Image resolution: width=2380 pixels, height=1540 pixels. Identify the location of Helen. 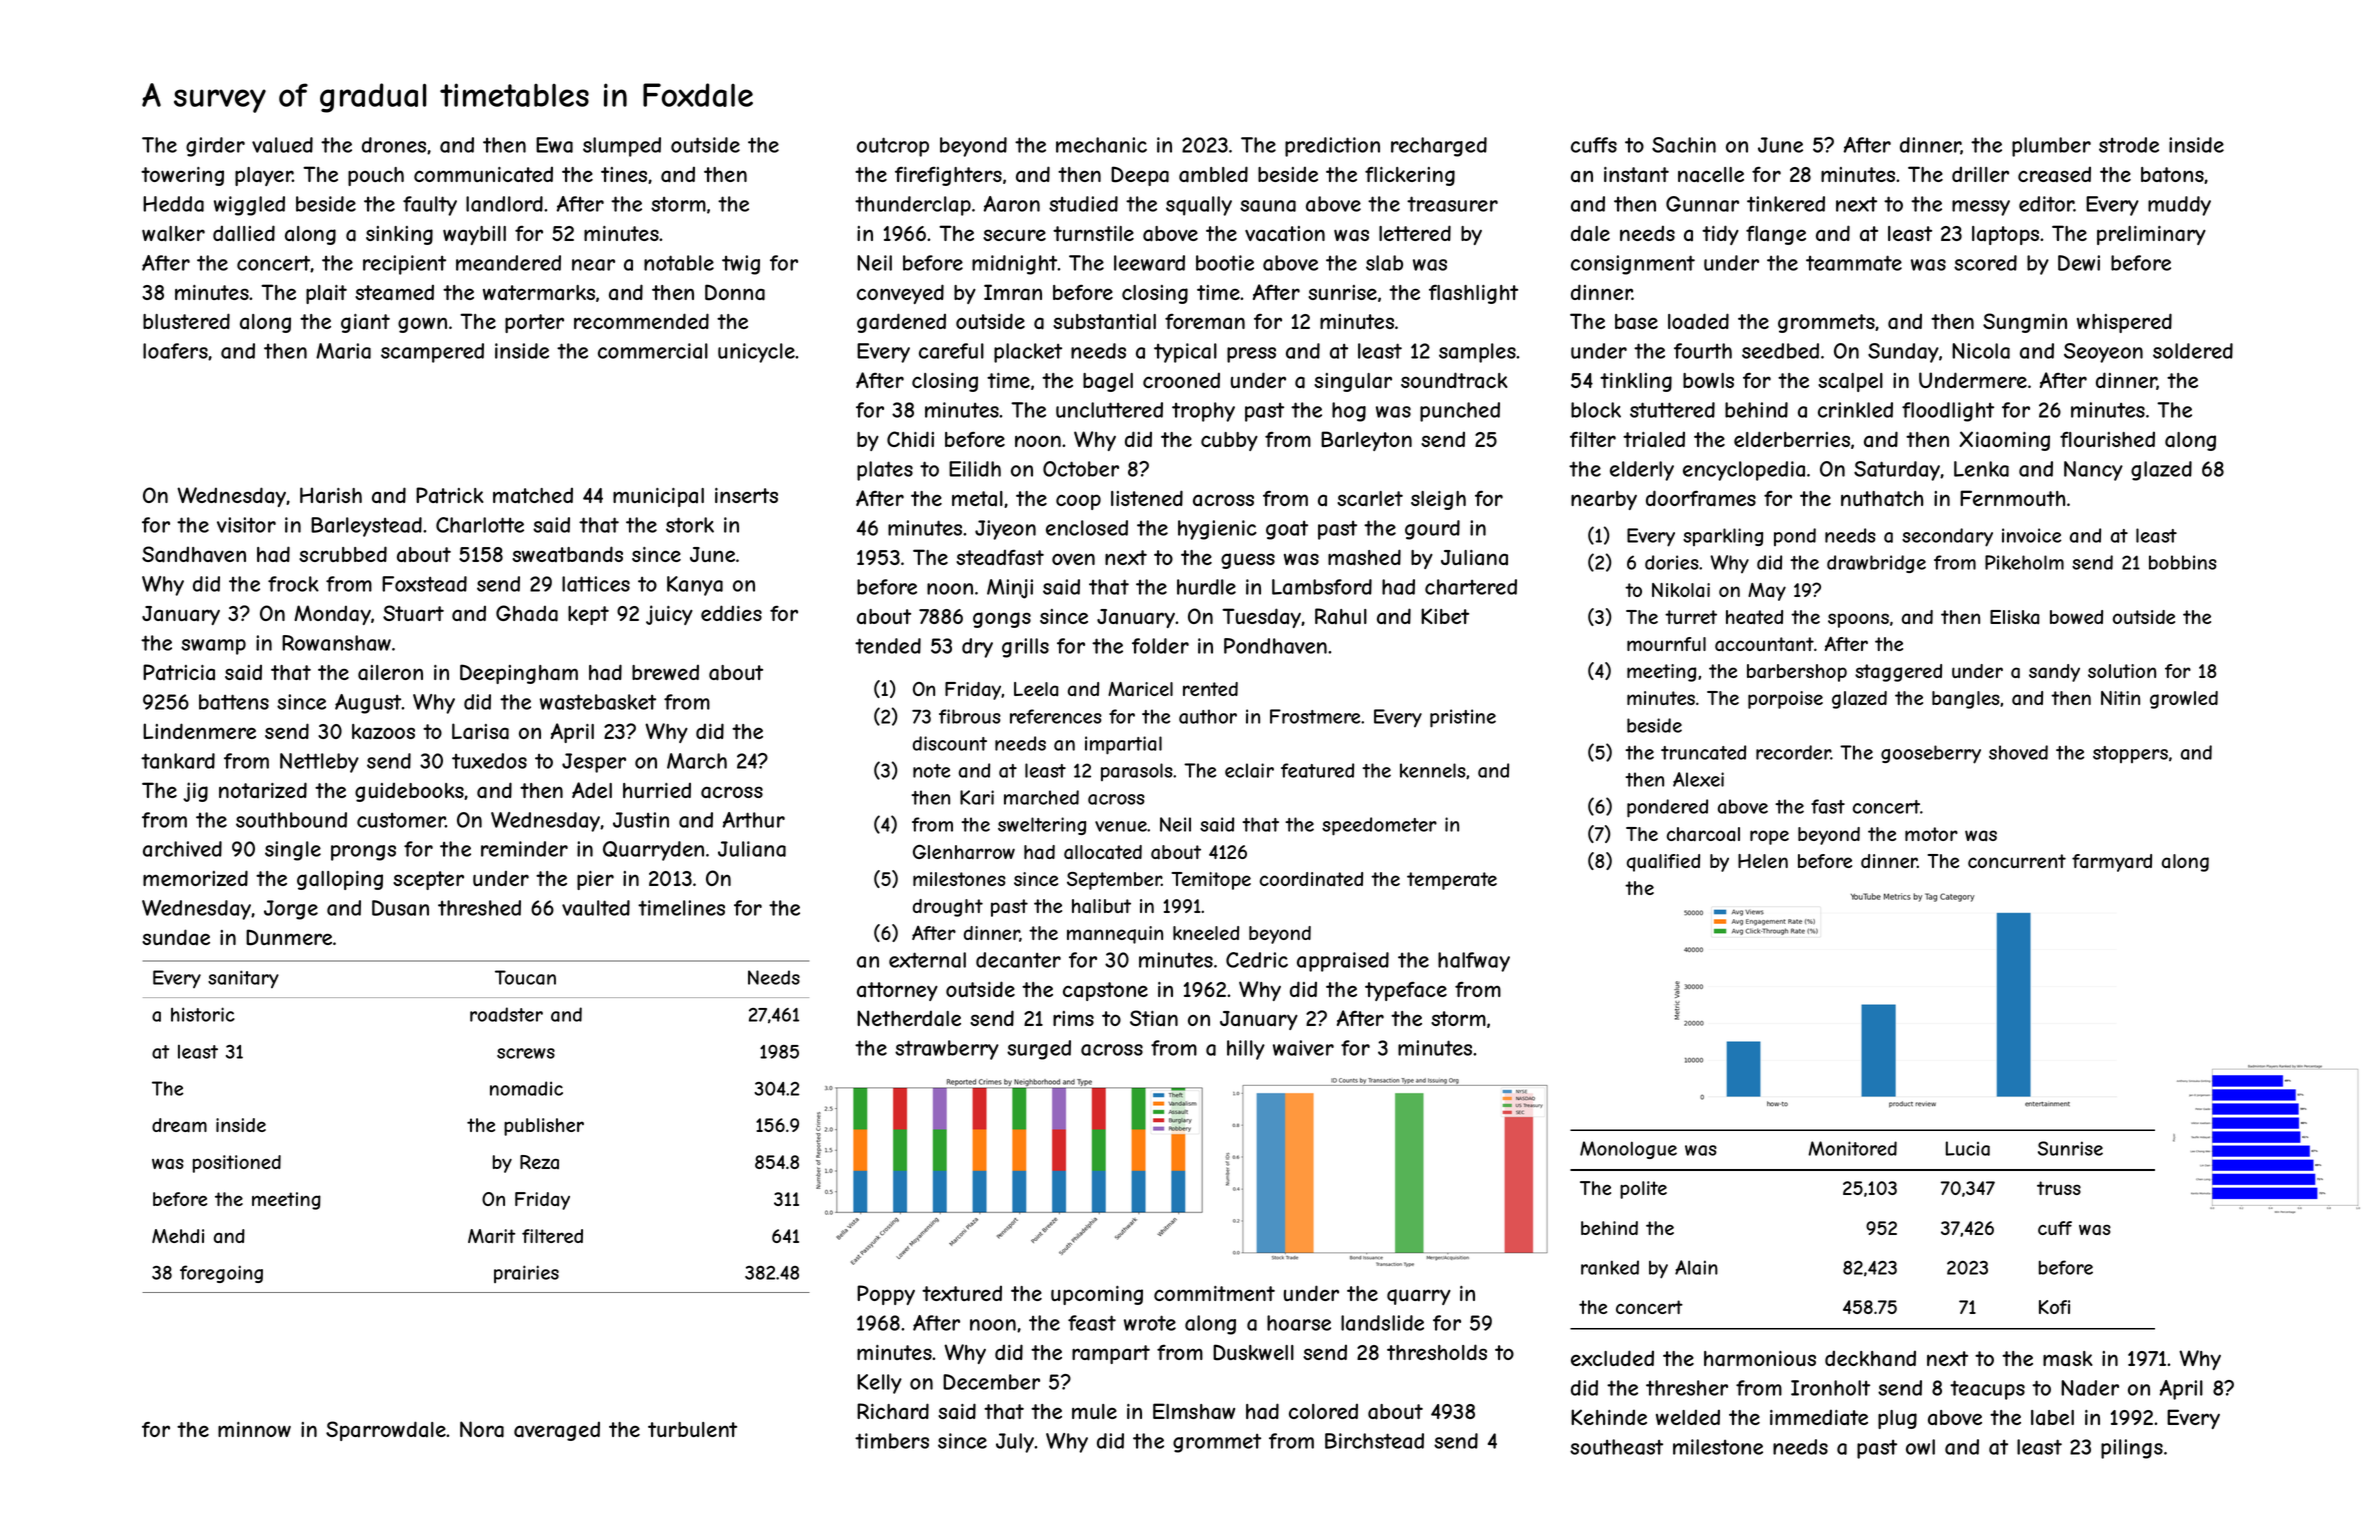
(1763, 861).
